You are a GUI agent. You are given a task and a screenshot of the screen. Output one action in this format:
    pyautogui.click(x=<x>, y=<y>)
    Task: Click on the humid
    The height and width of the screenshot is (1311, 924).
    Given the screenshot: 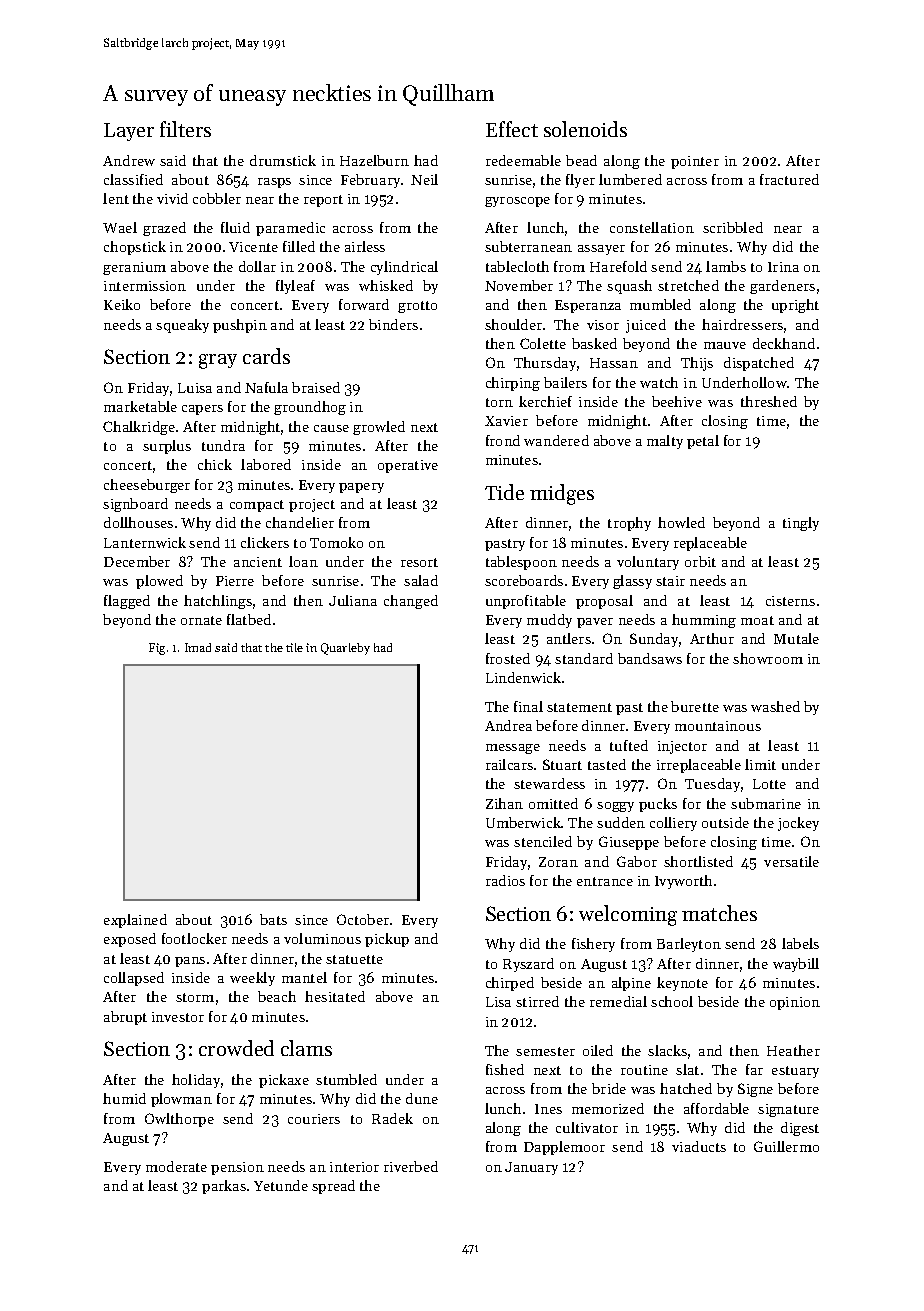 What is the action you would take?
    pyautogui.click(x=124, y=1098)
